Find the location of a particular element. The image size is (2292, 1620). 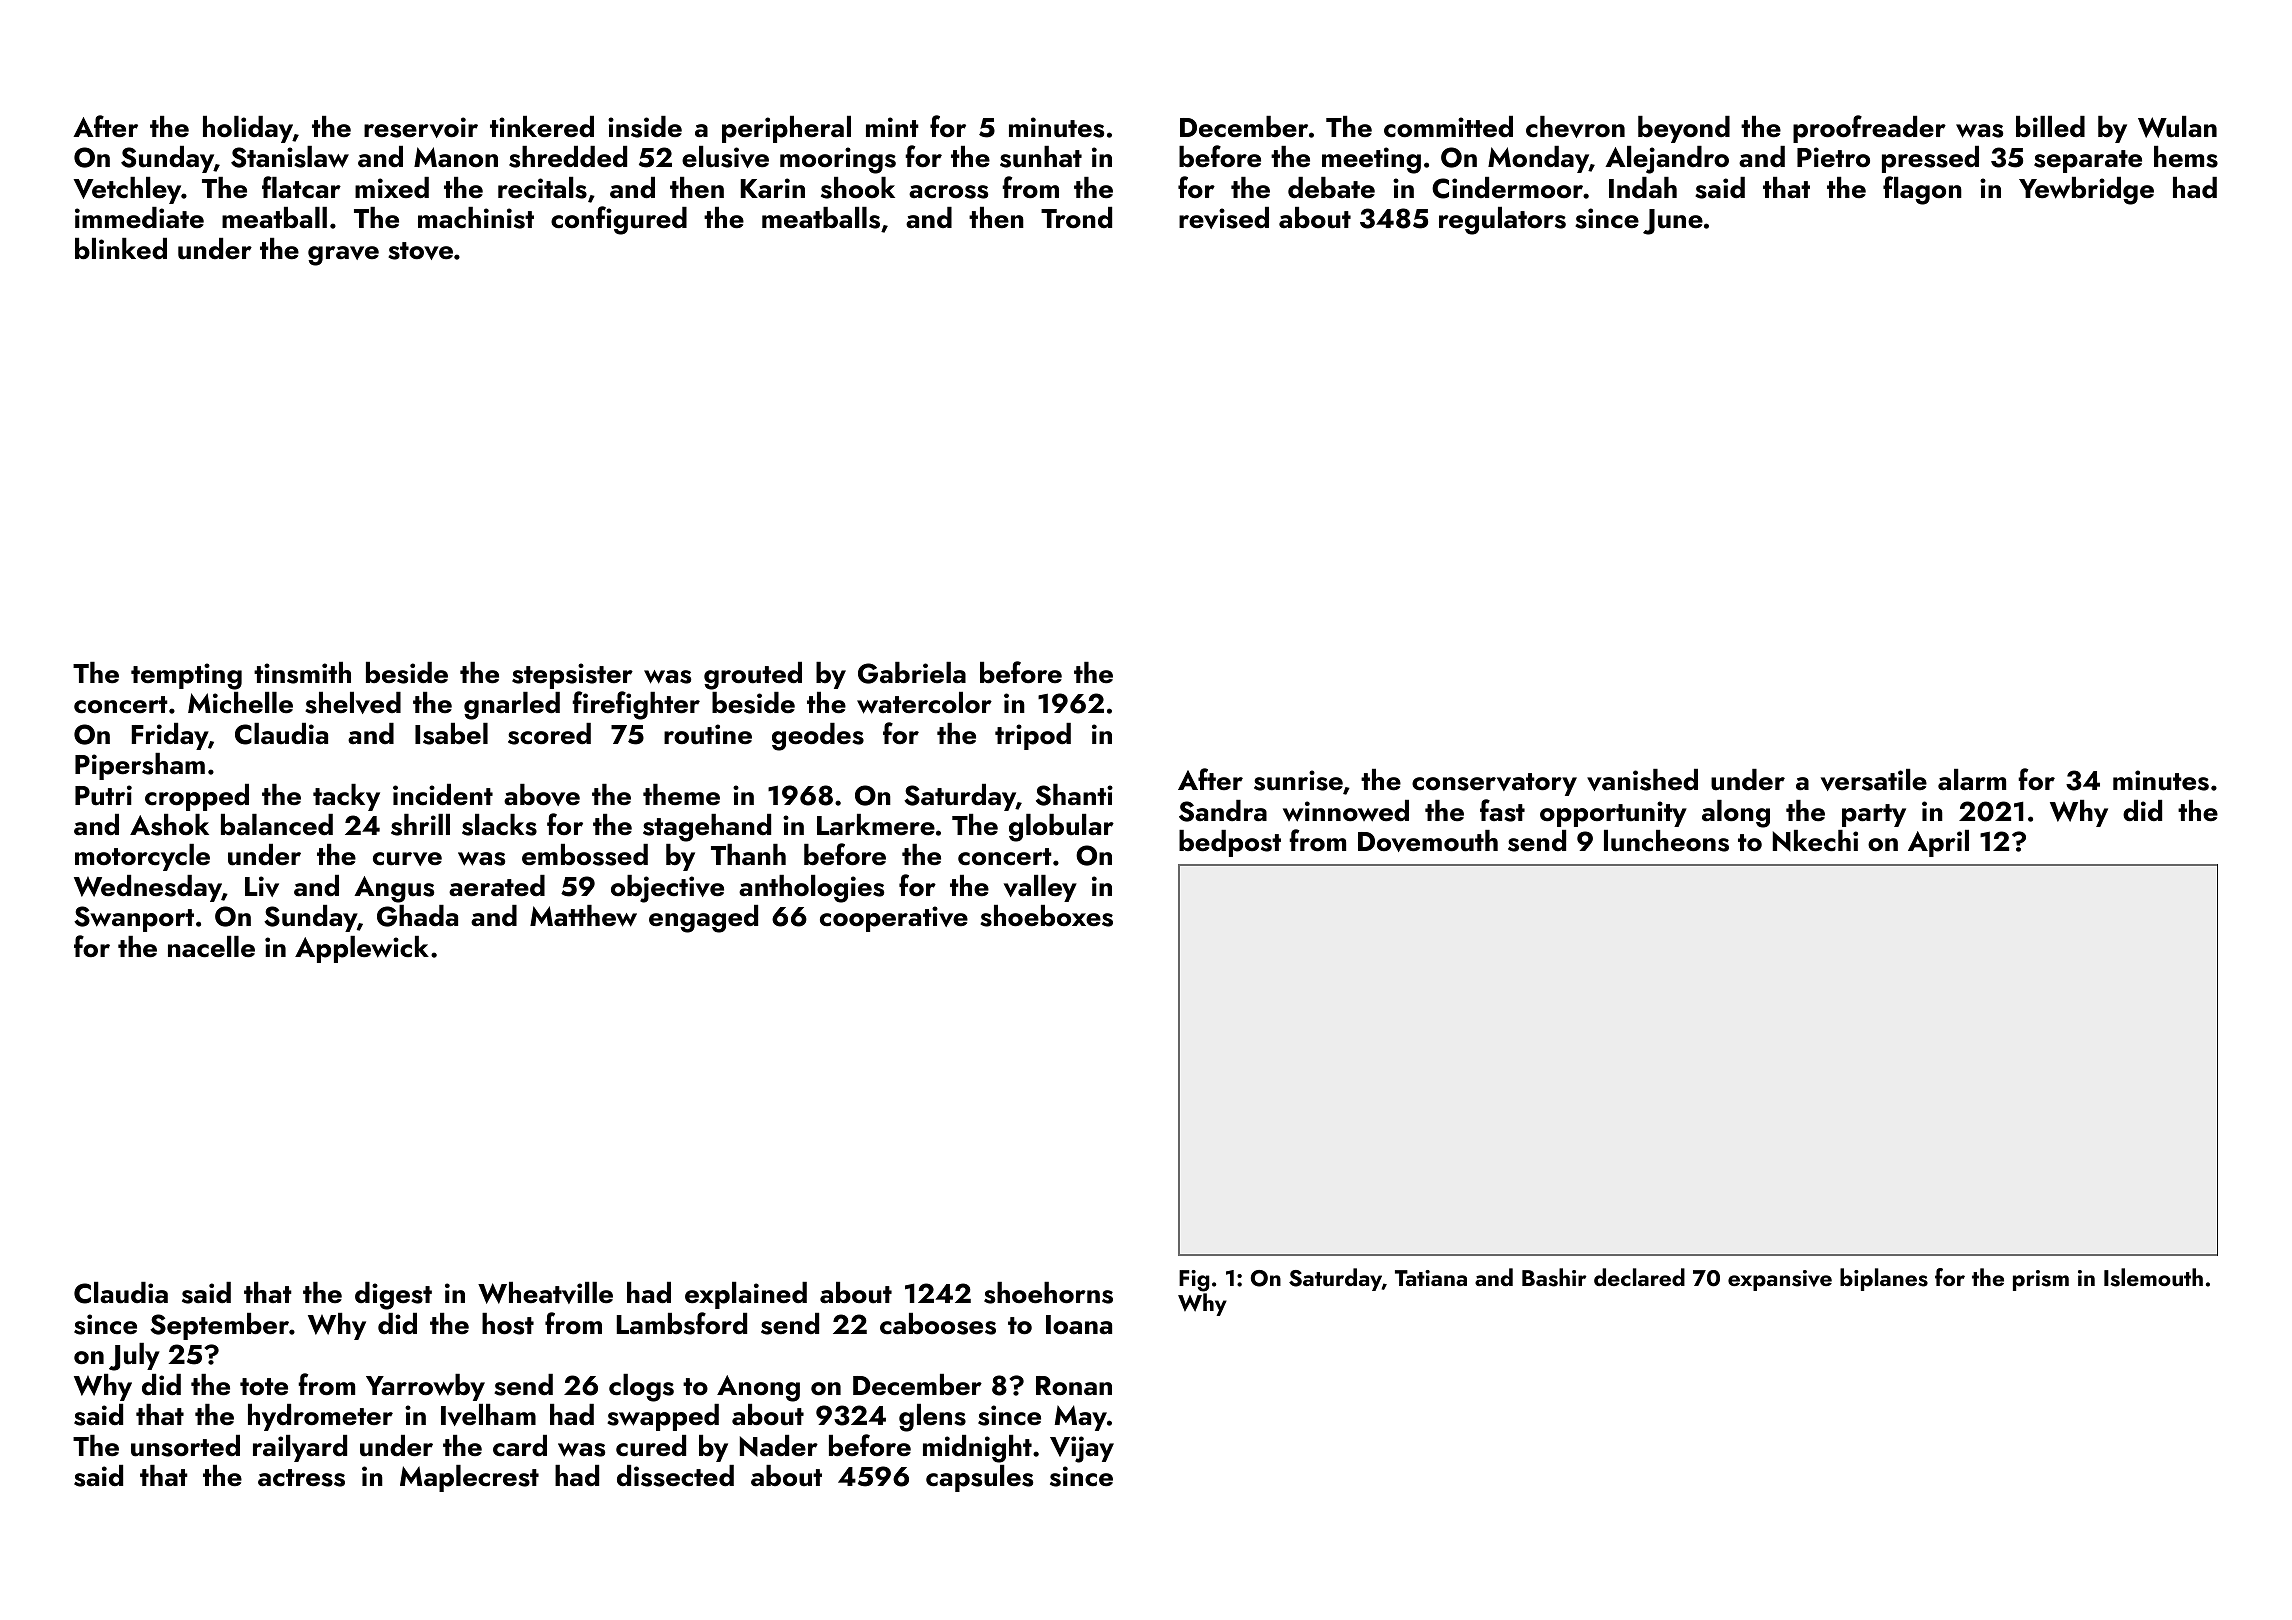

tempting is located at coordinates (186, 676).
